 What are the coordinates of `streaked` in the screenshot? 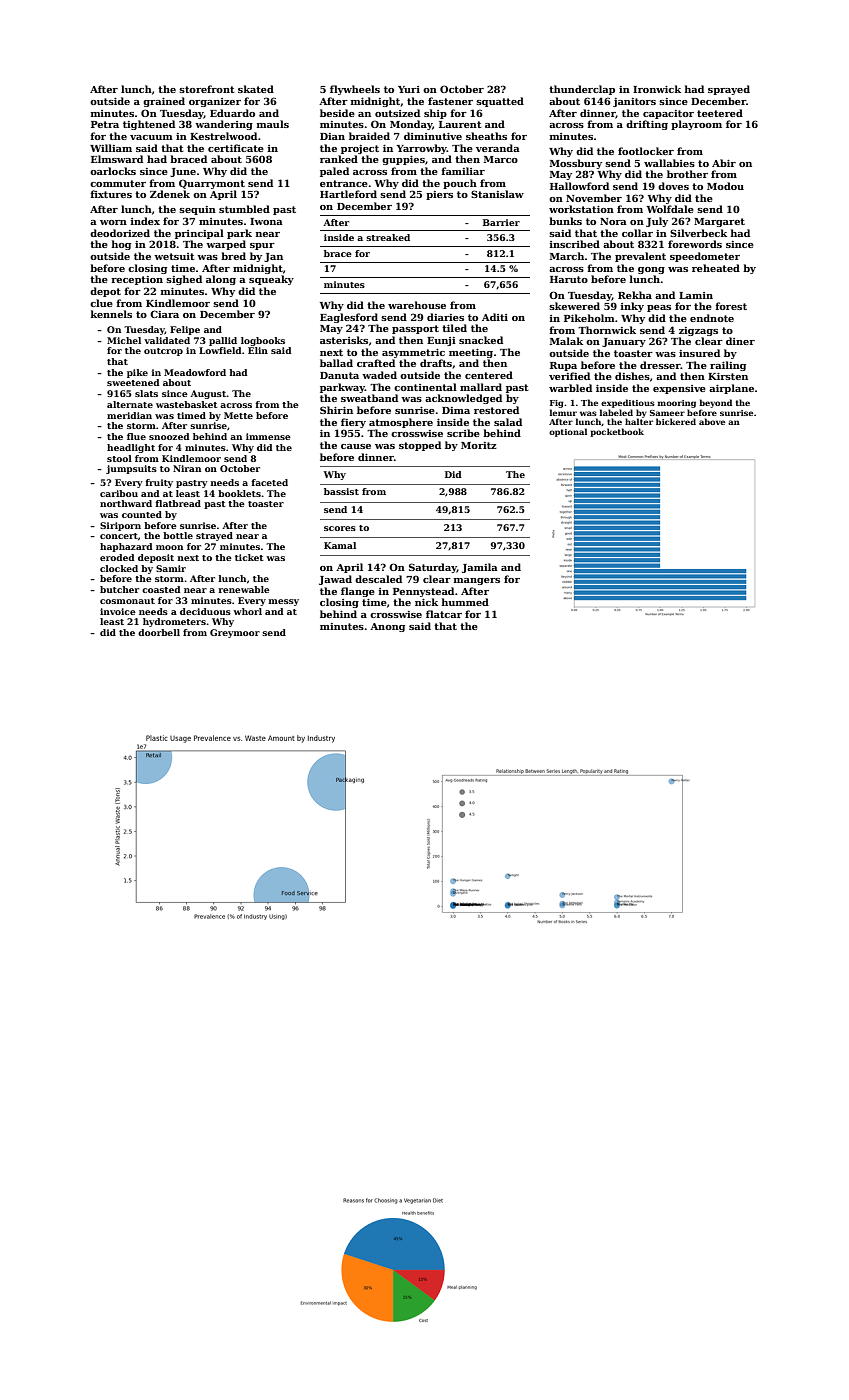 It's located at (388, 237).
